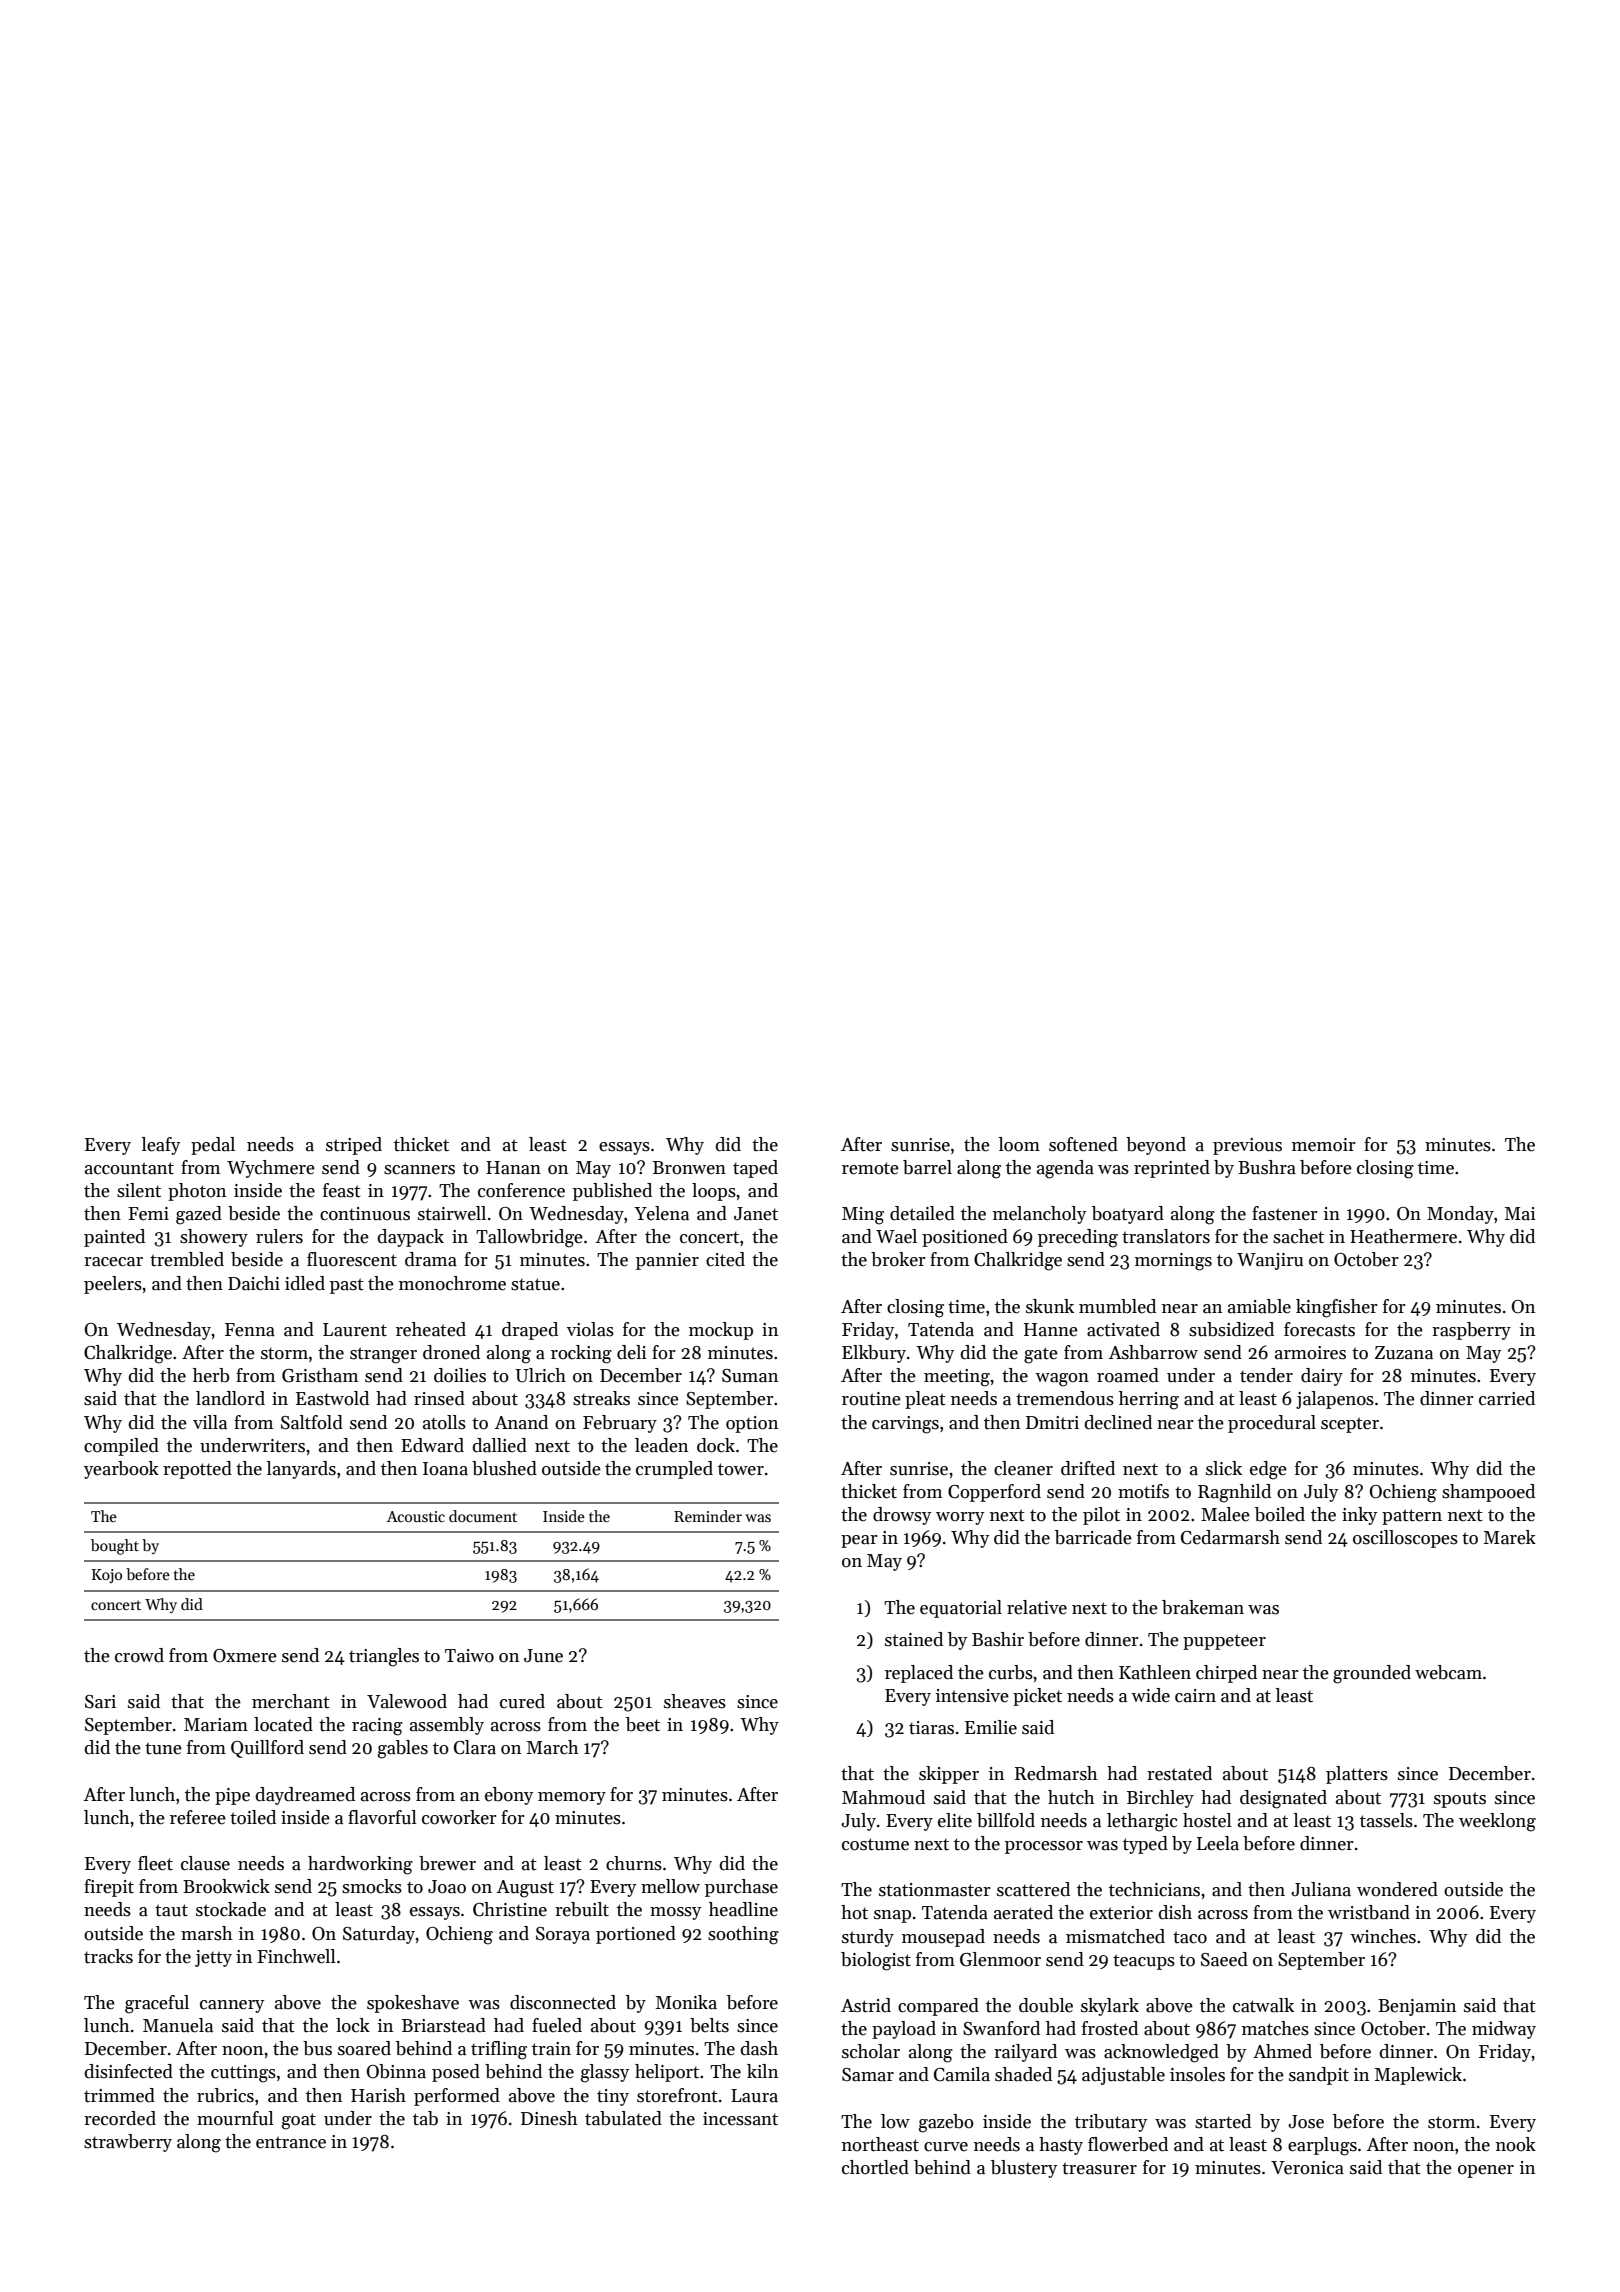 This screenshot has width=1620, height=2292. What do you see at coordinates (114, 1238) in the screenshot?
I see `painted` at bounding box center [114, 1238].
